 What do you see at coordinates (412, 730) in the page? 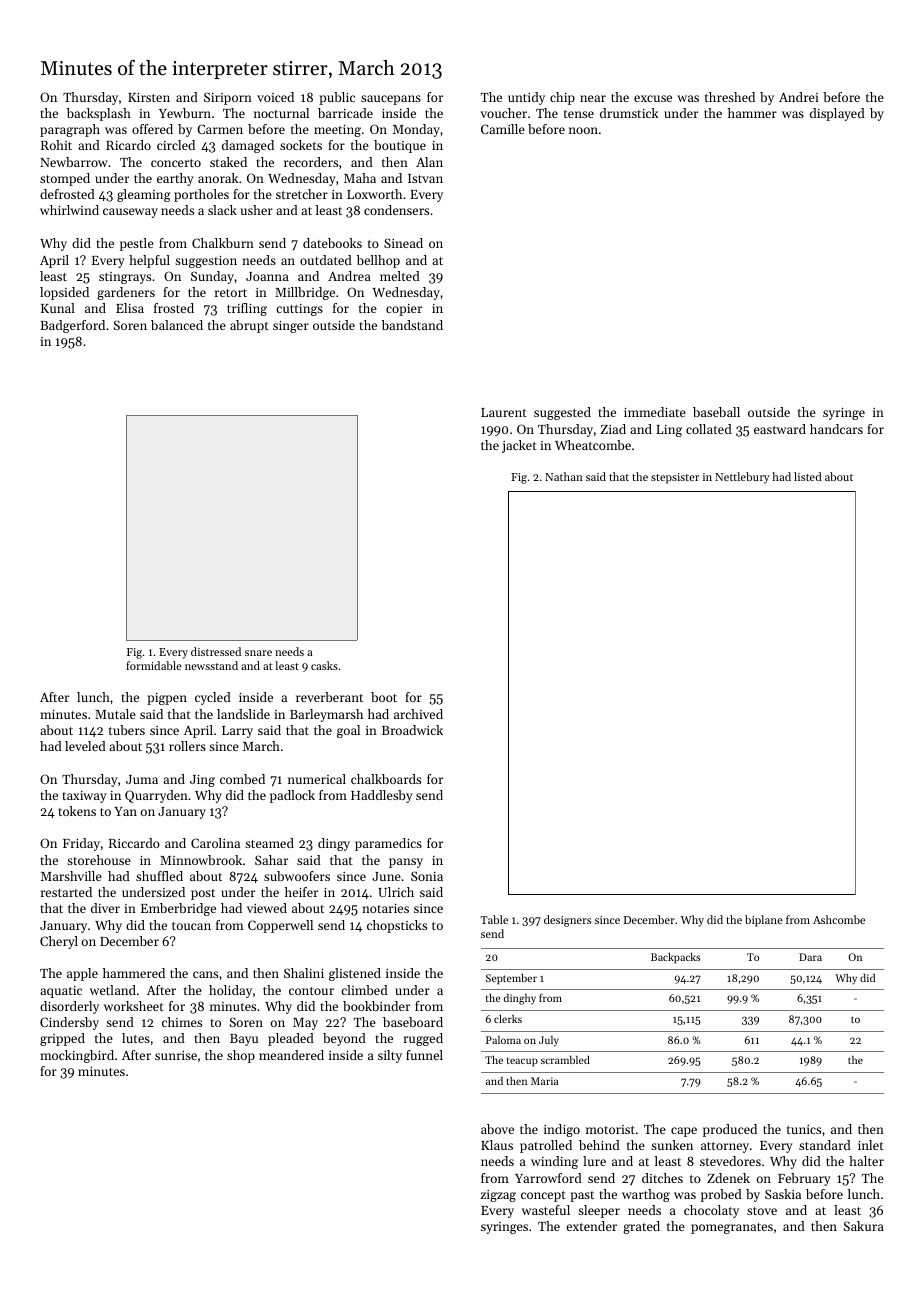
I see `Broadwick` at bounding box center [412, 730].
